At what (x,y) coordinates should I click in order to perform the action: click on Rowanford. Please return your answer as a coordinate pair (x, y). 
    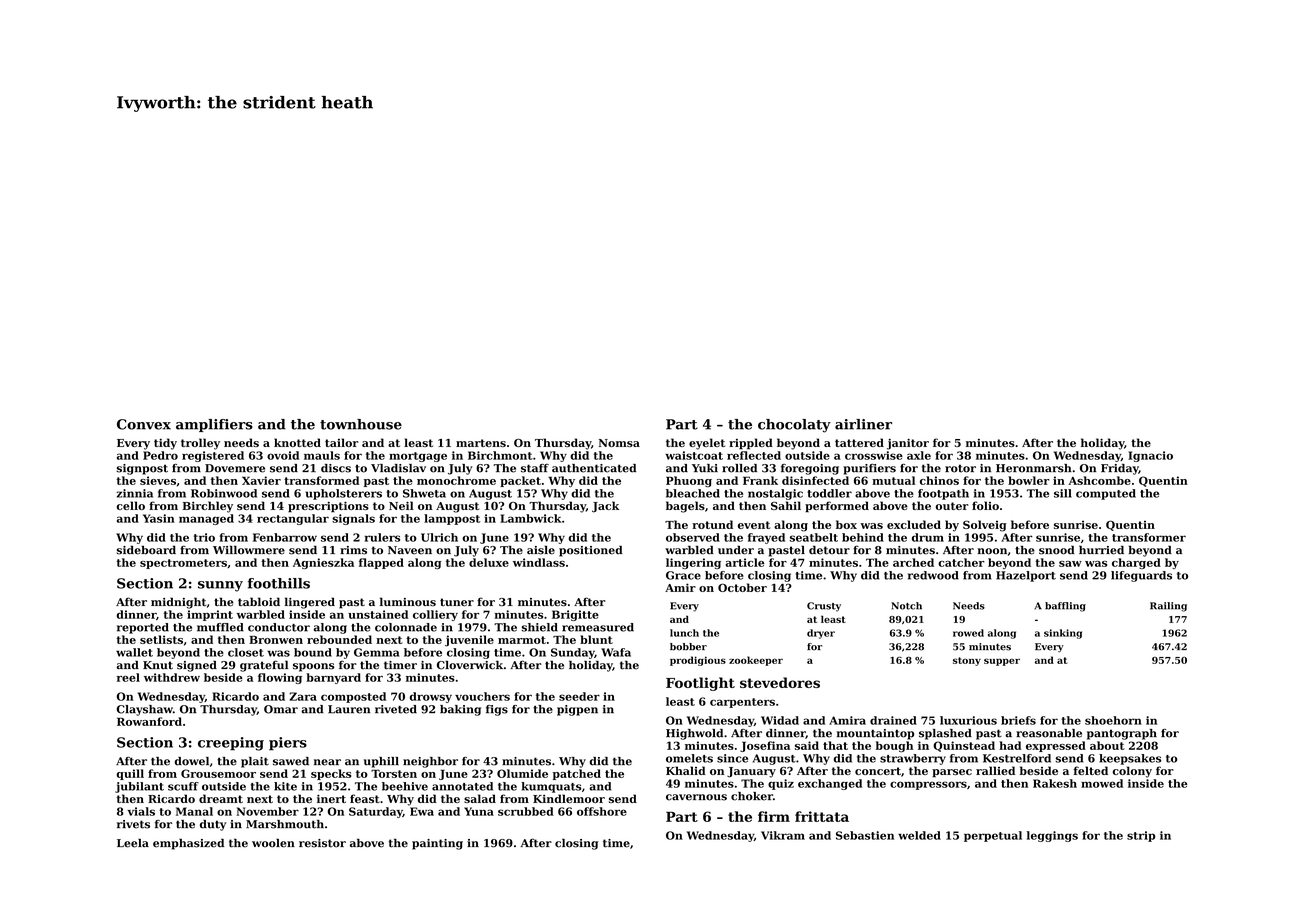
    Looking at the image, I should click on (149, 721).
